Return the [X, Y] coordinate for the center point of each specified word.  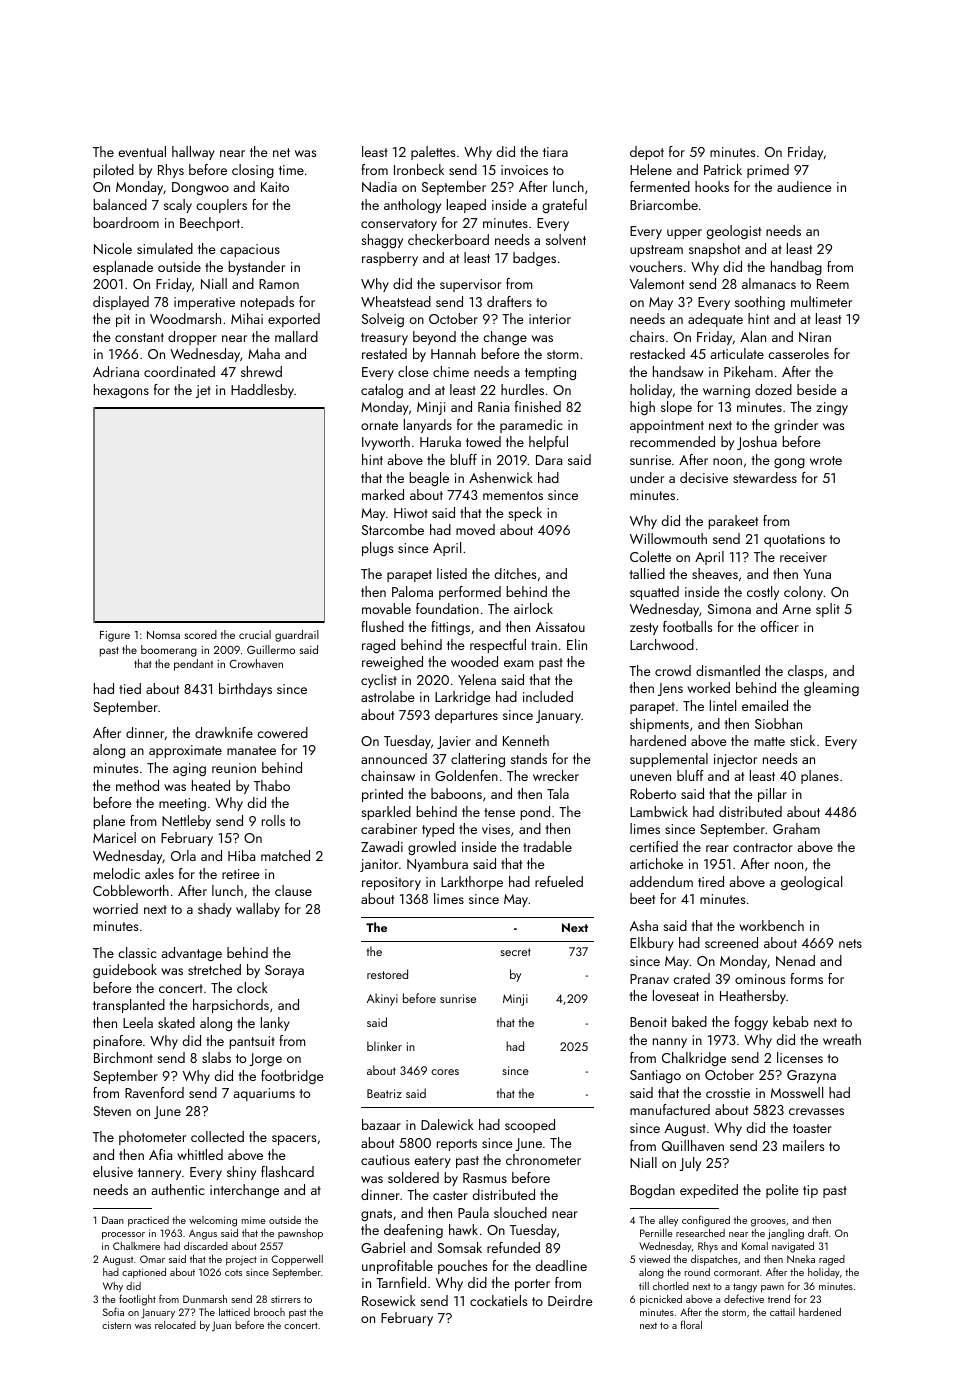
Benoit [648, 1022]
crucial [255, 634]
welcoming [213, 1221]
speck [525, 514]
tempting [550, 373]
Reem [833, 284]
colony [803, 593]
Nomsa [163, 635]
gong [789, 463]
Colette [650, 556]
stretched [214, 969]
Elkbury [652, 944]
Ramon [279, 284]
